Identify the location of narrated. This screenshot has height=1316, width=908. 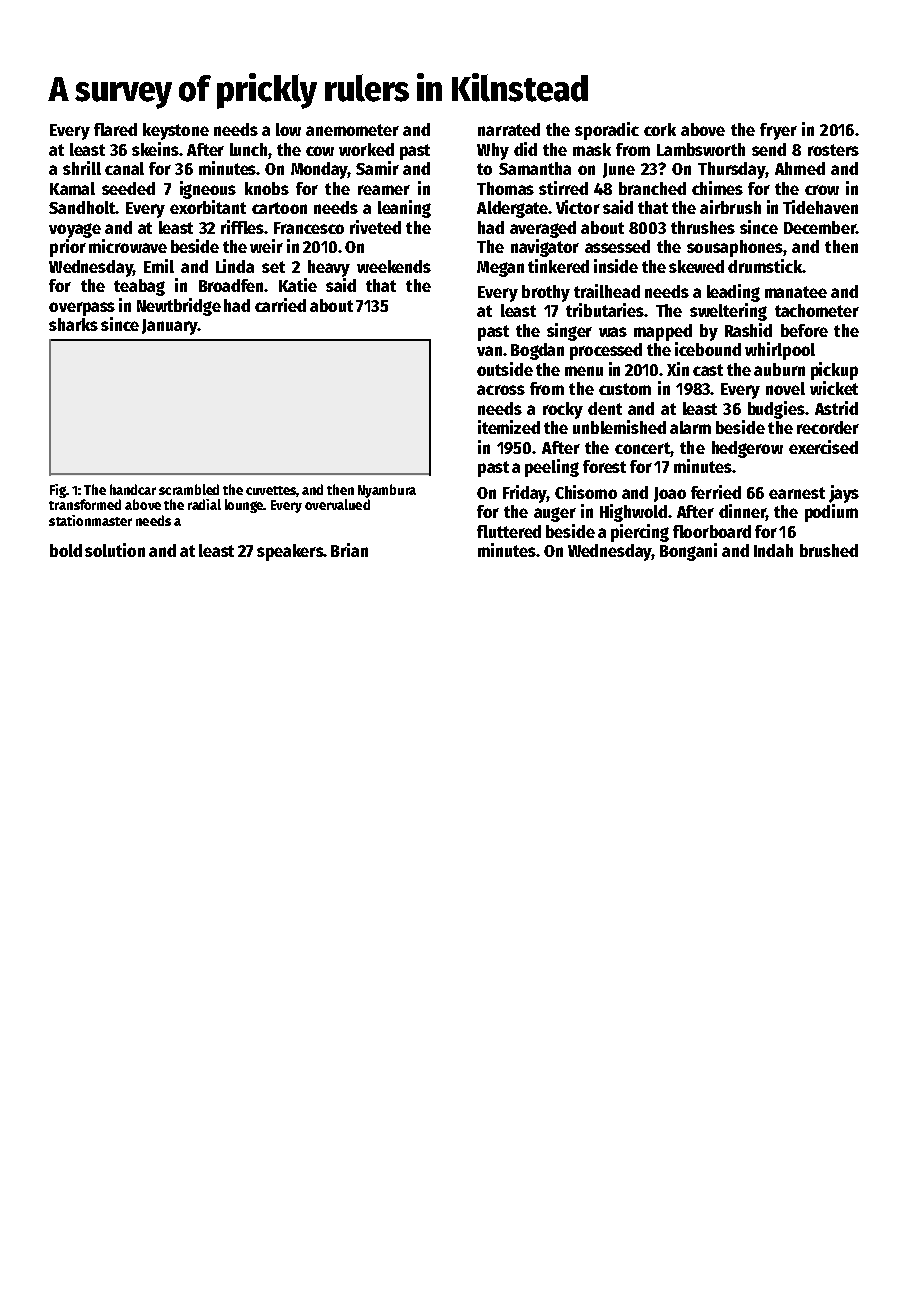
(509, 129).
